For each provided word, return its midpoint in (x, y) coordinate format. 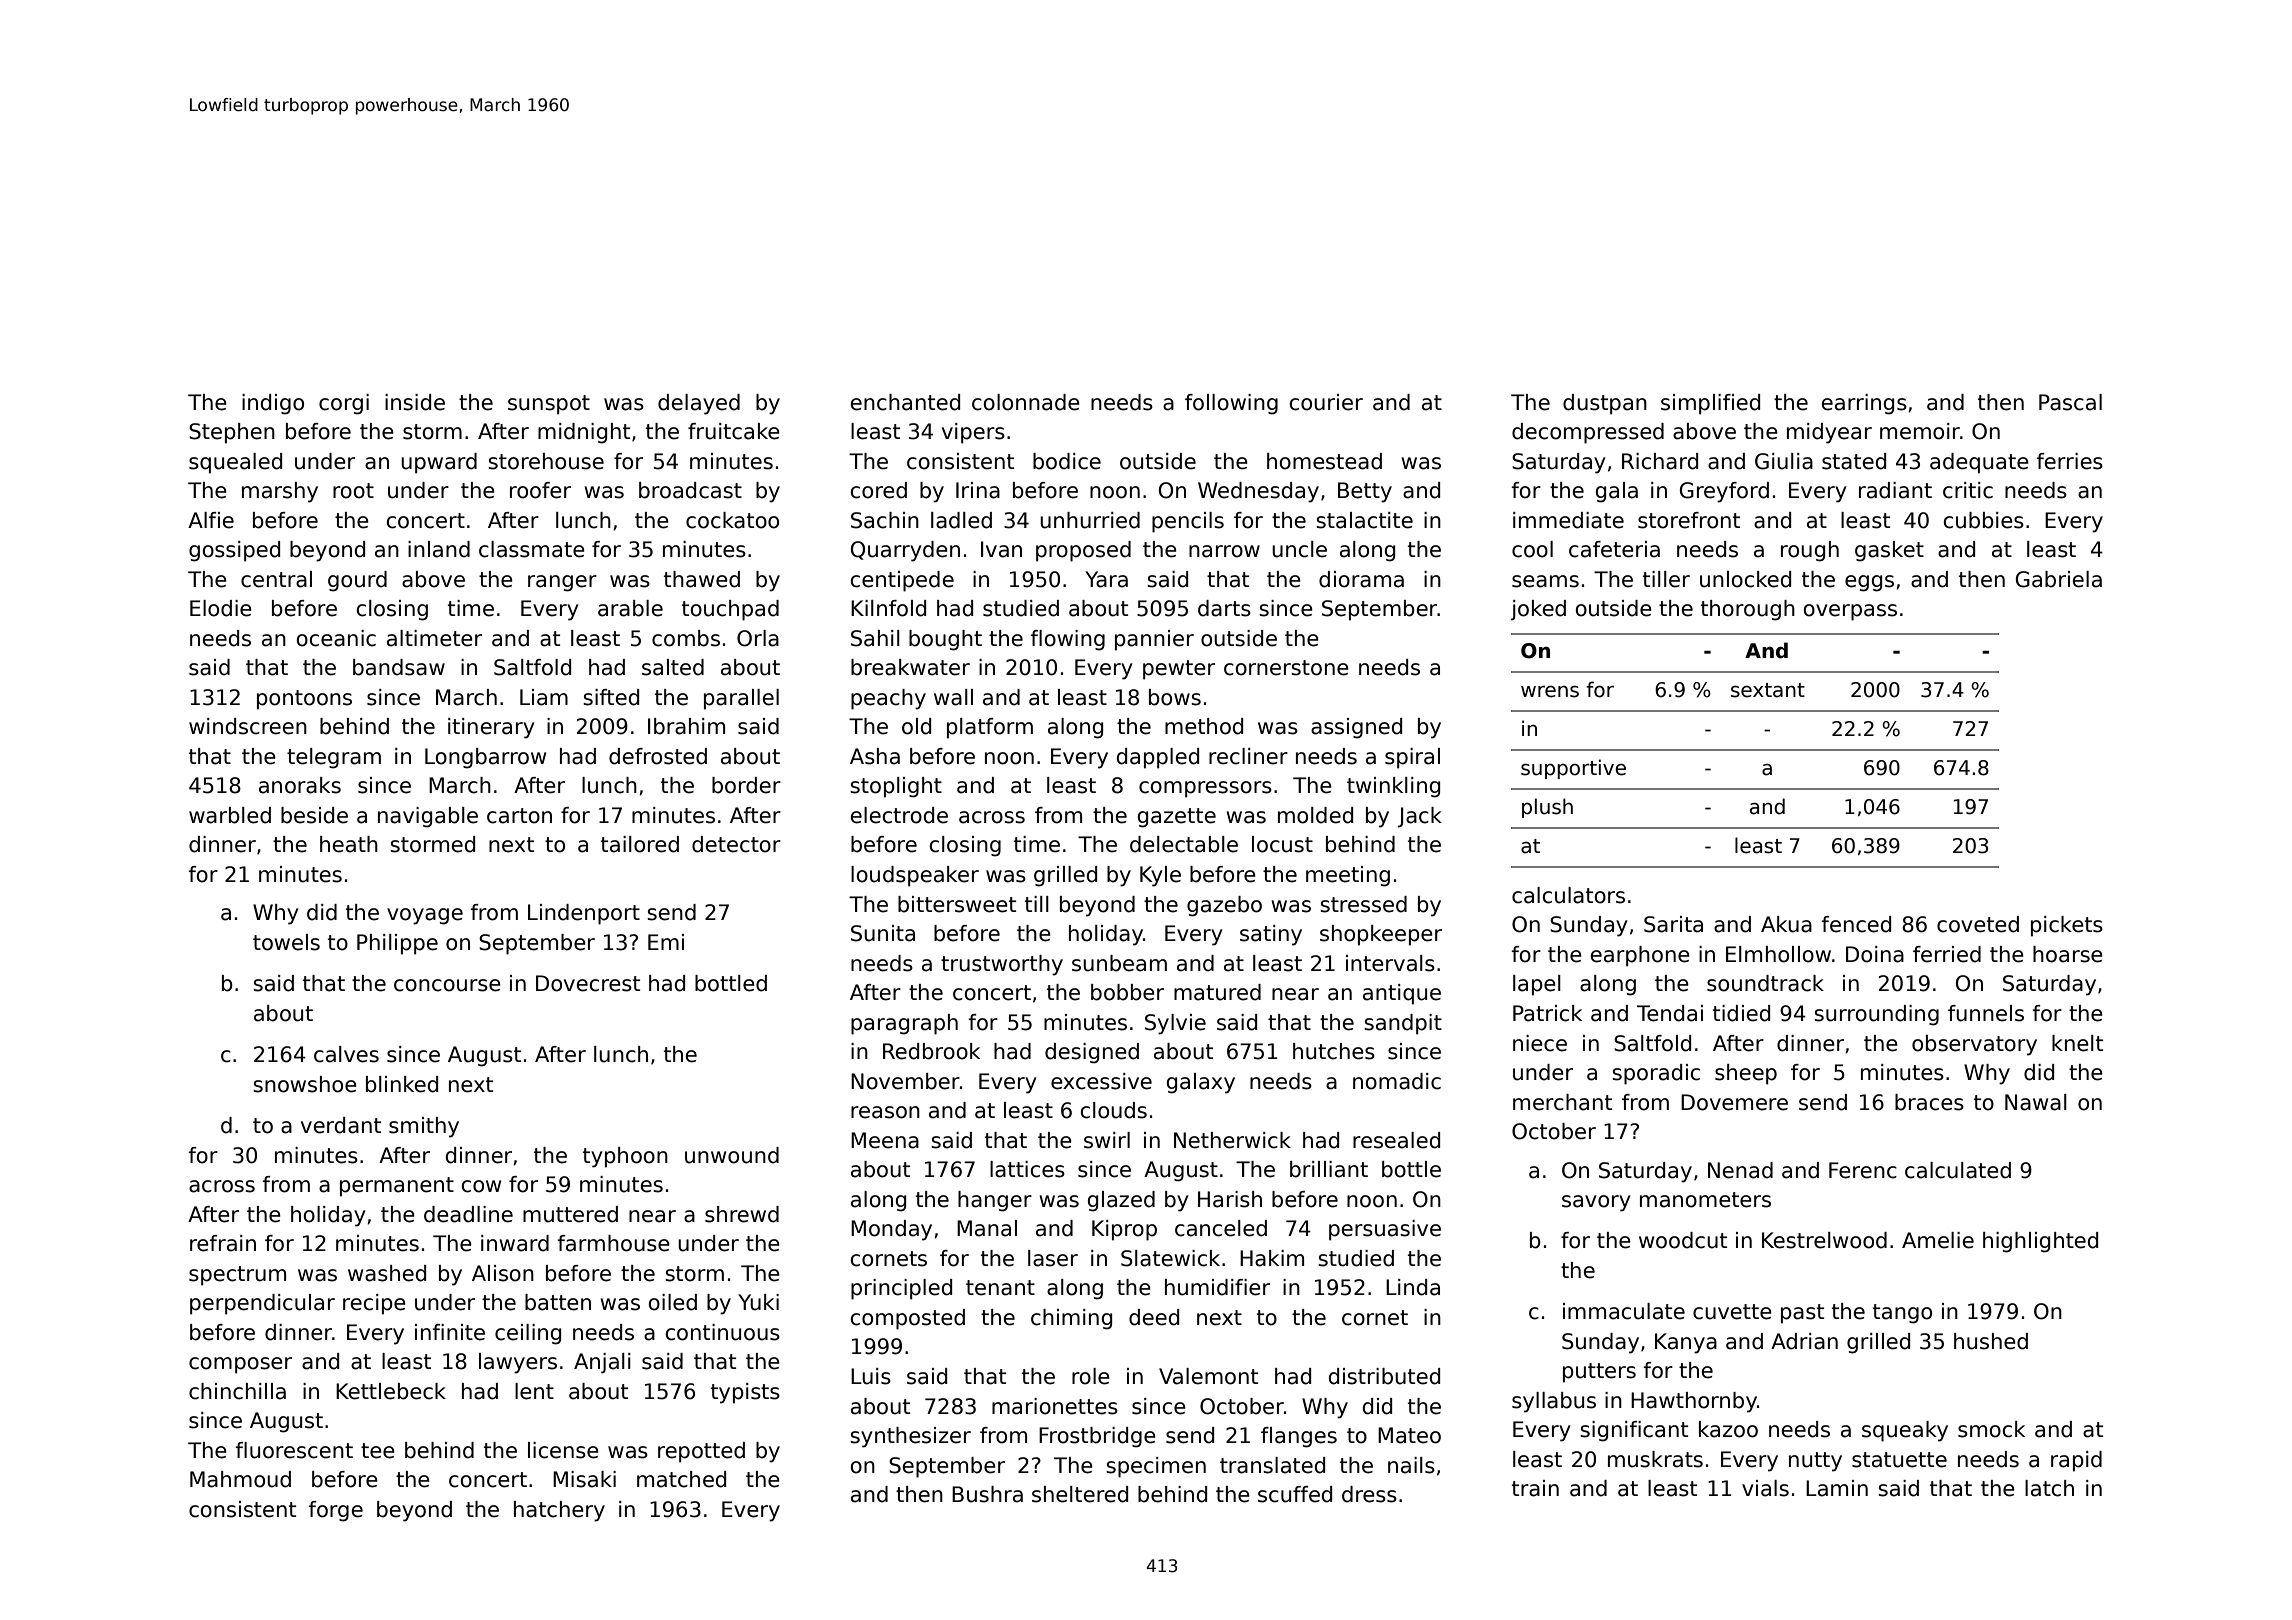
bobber (1127, 992)
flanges (1299, 1437)
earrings (1864, 404)
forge (335, 1511)
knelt (2077, 1043)
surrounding (1876, 1015)
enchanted (905, 402)
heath (349, 844)
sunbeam (1119, 963)
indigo (273, 404)
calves (346, 1054)
